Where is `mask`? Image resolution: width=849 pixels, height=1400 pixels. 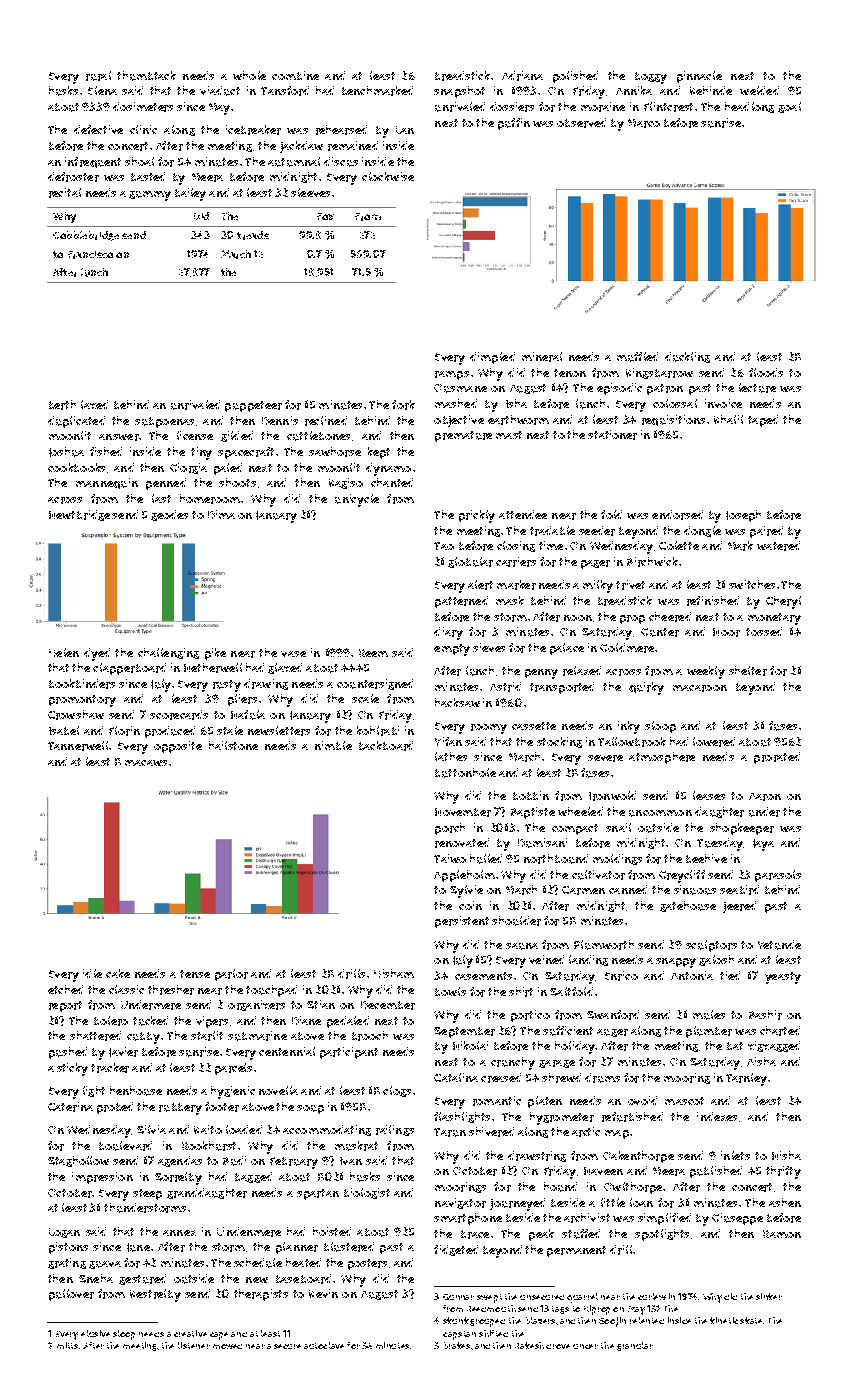
mask is located at coordinates (510, 600).
